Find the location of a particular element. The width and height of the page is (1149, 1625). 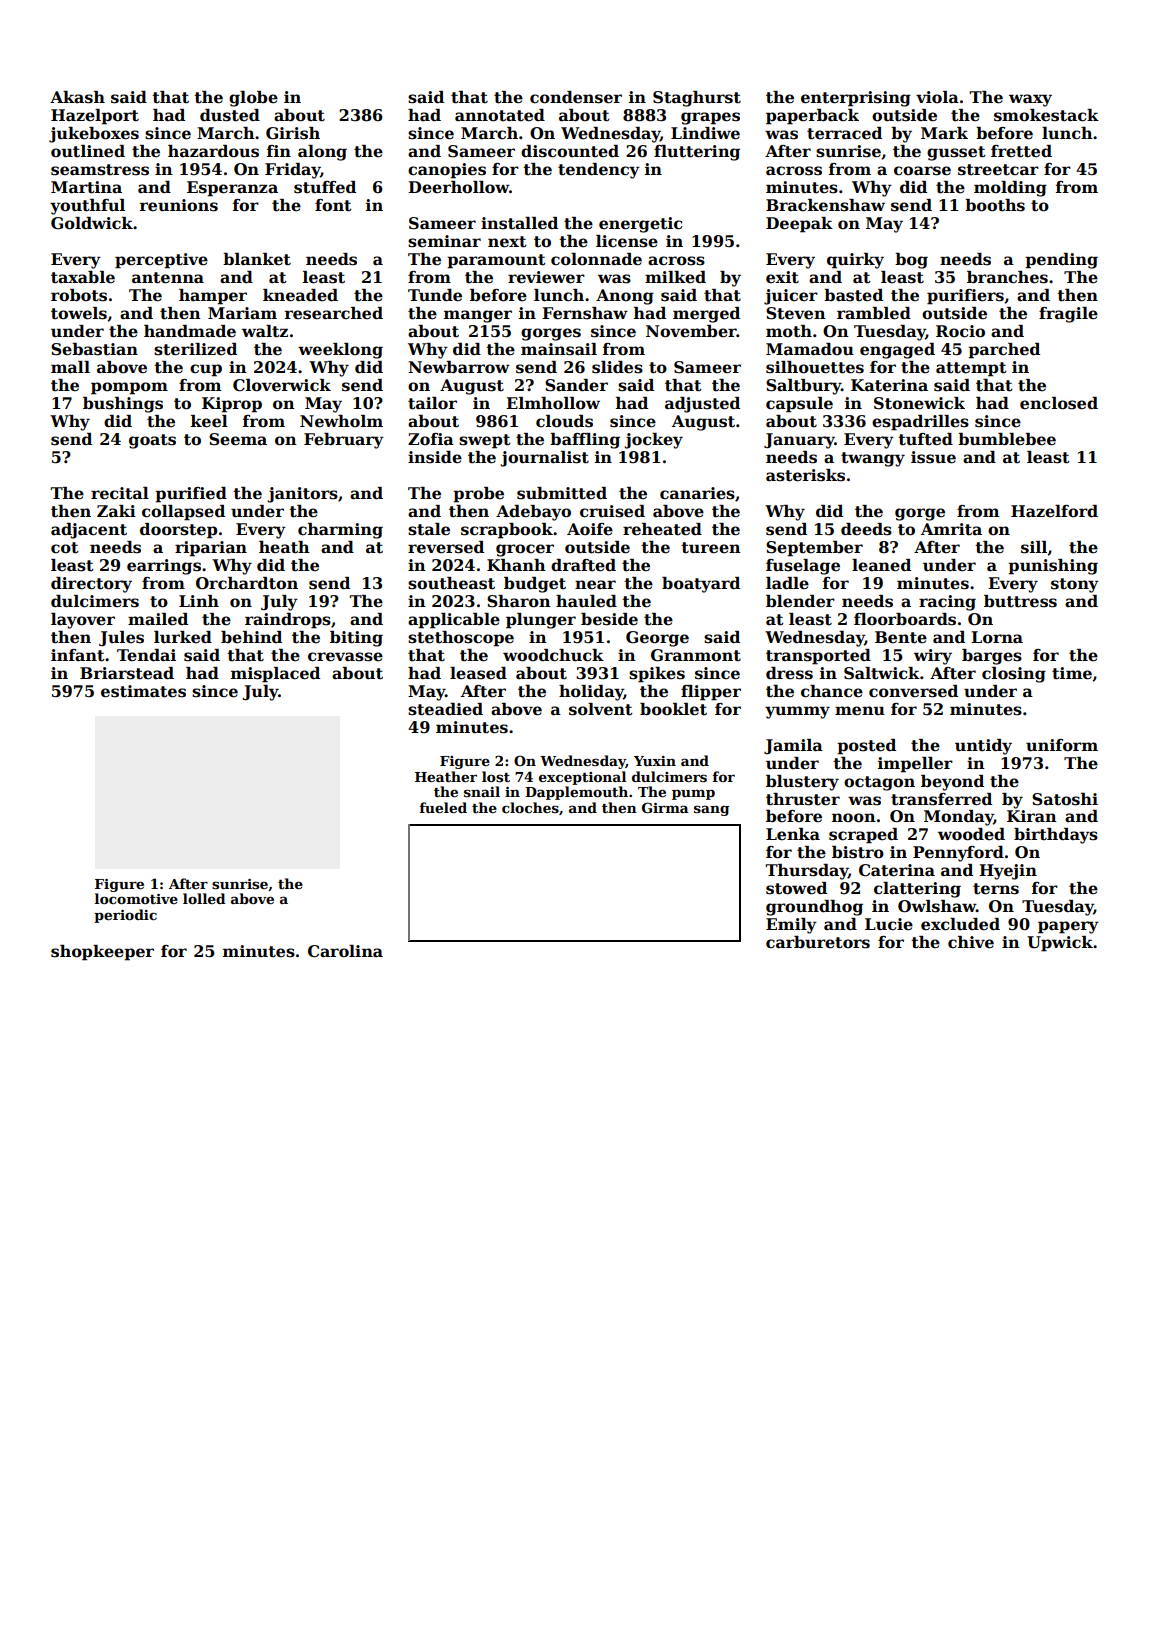

menu is located at coordinates (860, 711).
